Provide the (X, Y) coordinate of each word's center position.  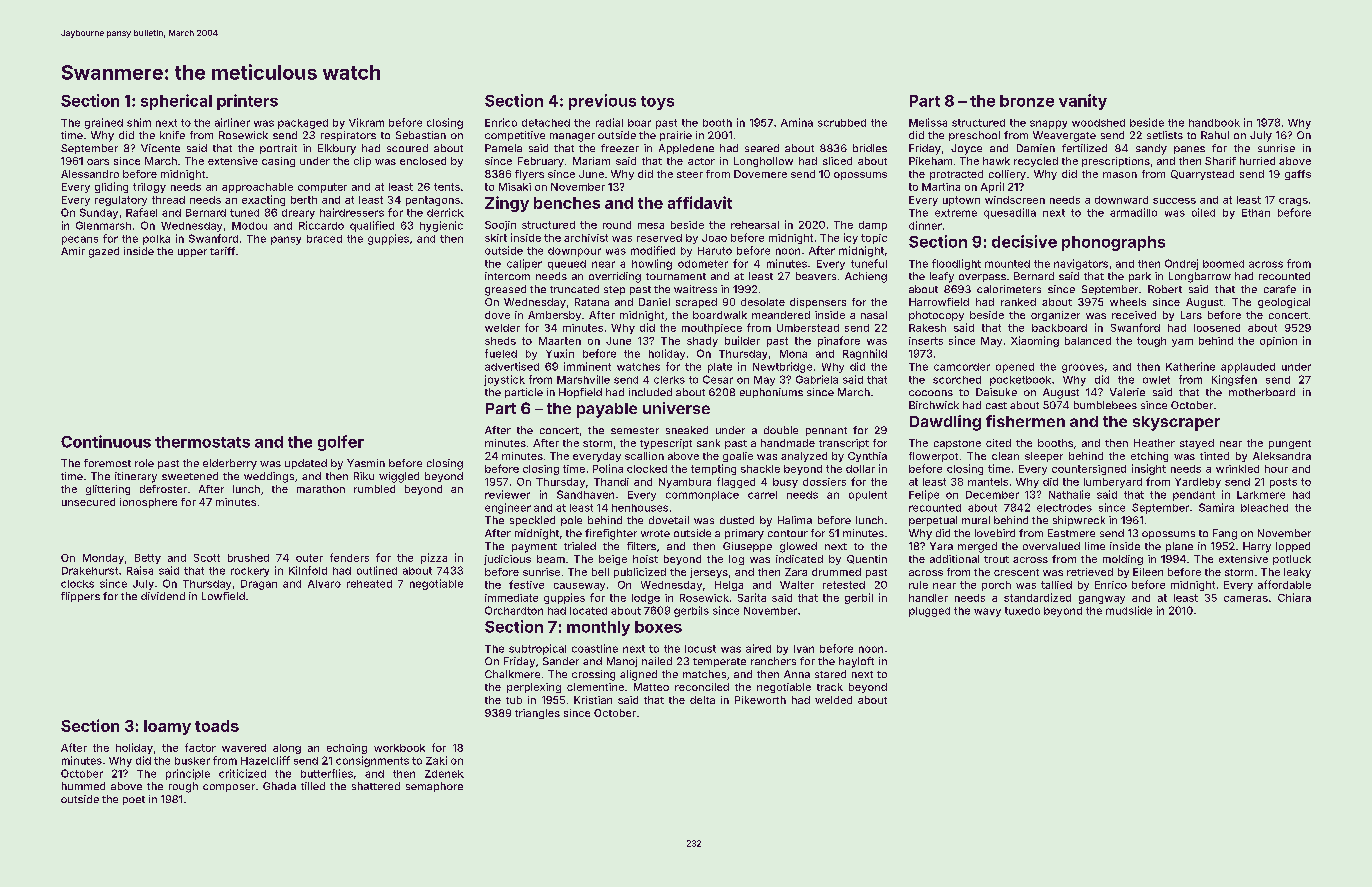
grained (104, 123)
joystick (504, 380)
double (781, 430)
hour (1276, 469)
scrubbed (842, 123)
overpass (982, 278)
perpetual (933, 521)
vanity (1083, 102)
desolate (763, 302)
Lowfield (223, 596)
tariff (222, 251)
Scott (207, 558)
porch (996, 586)
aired (758, 648)
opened (1015, 368)
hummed (83, 786)
